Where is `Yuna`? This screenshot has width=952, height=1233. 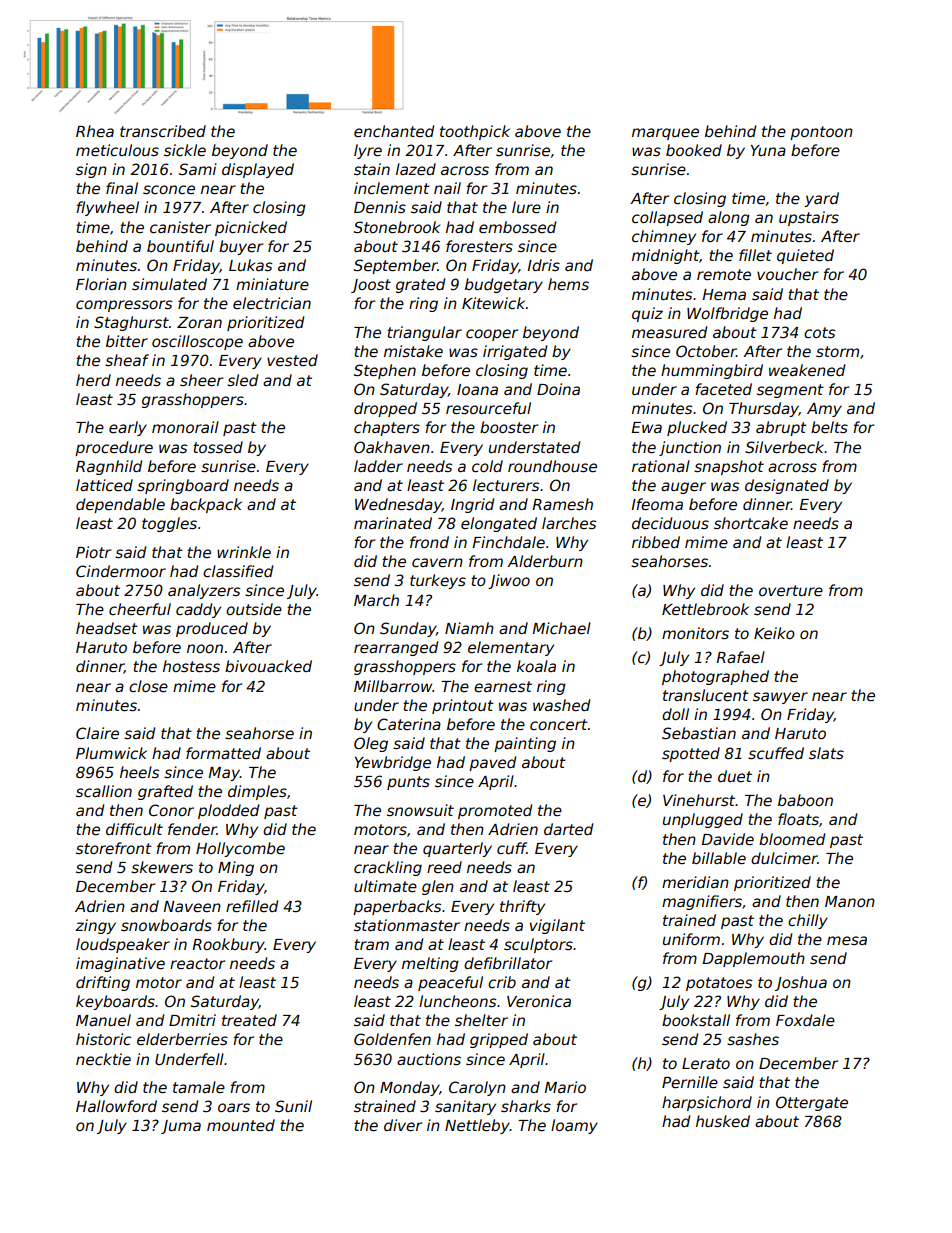 Yuna is located at coordinates (768, 150).
